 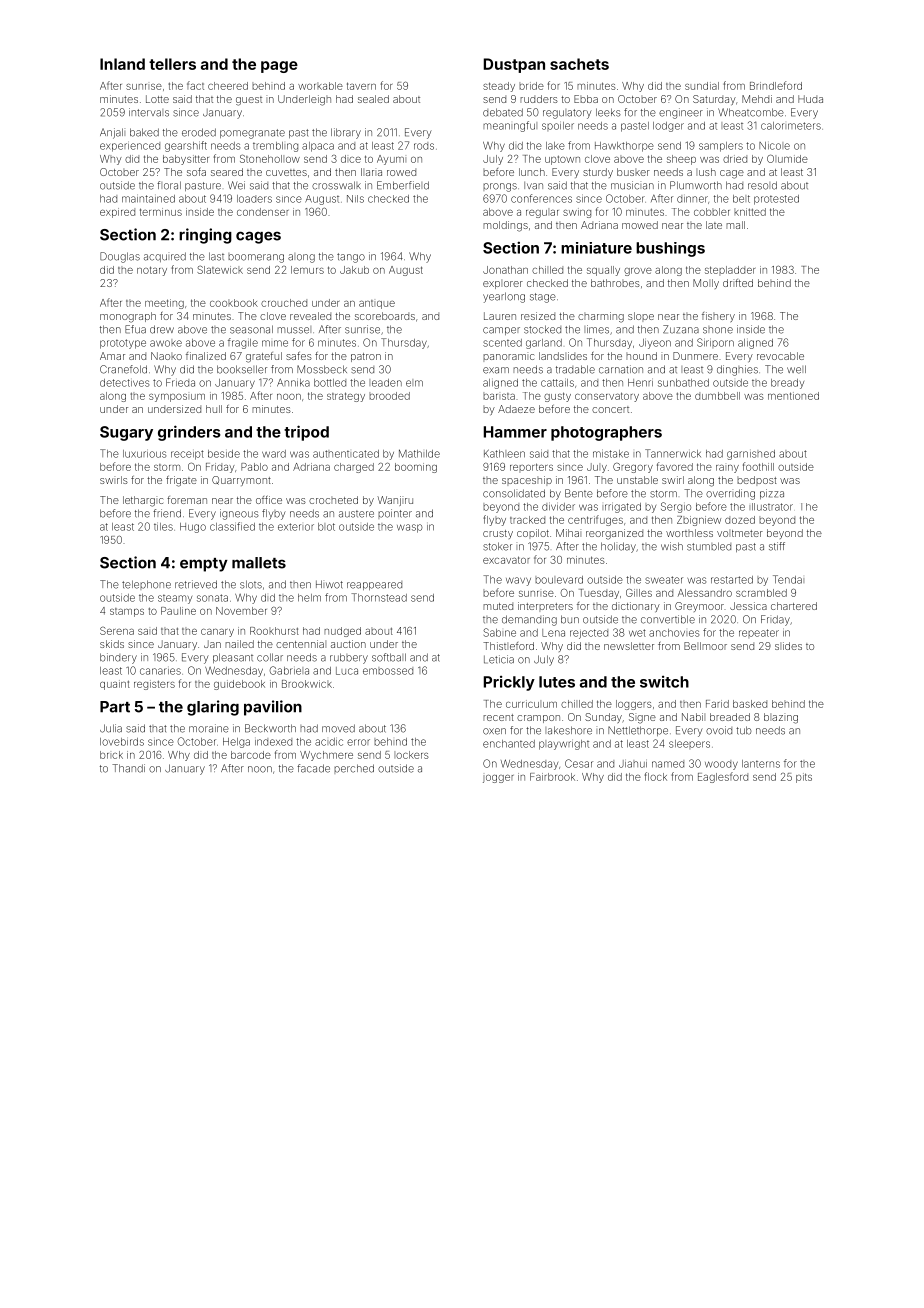 What do you see at coordinates (373, 99) in the page?
I see `sealed` at bounding box center [373, 99].
